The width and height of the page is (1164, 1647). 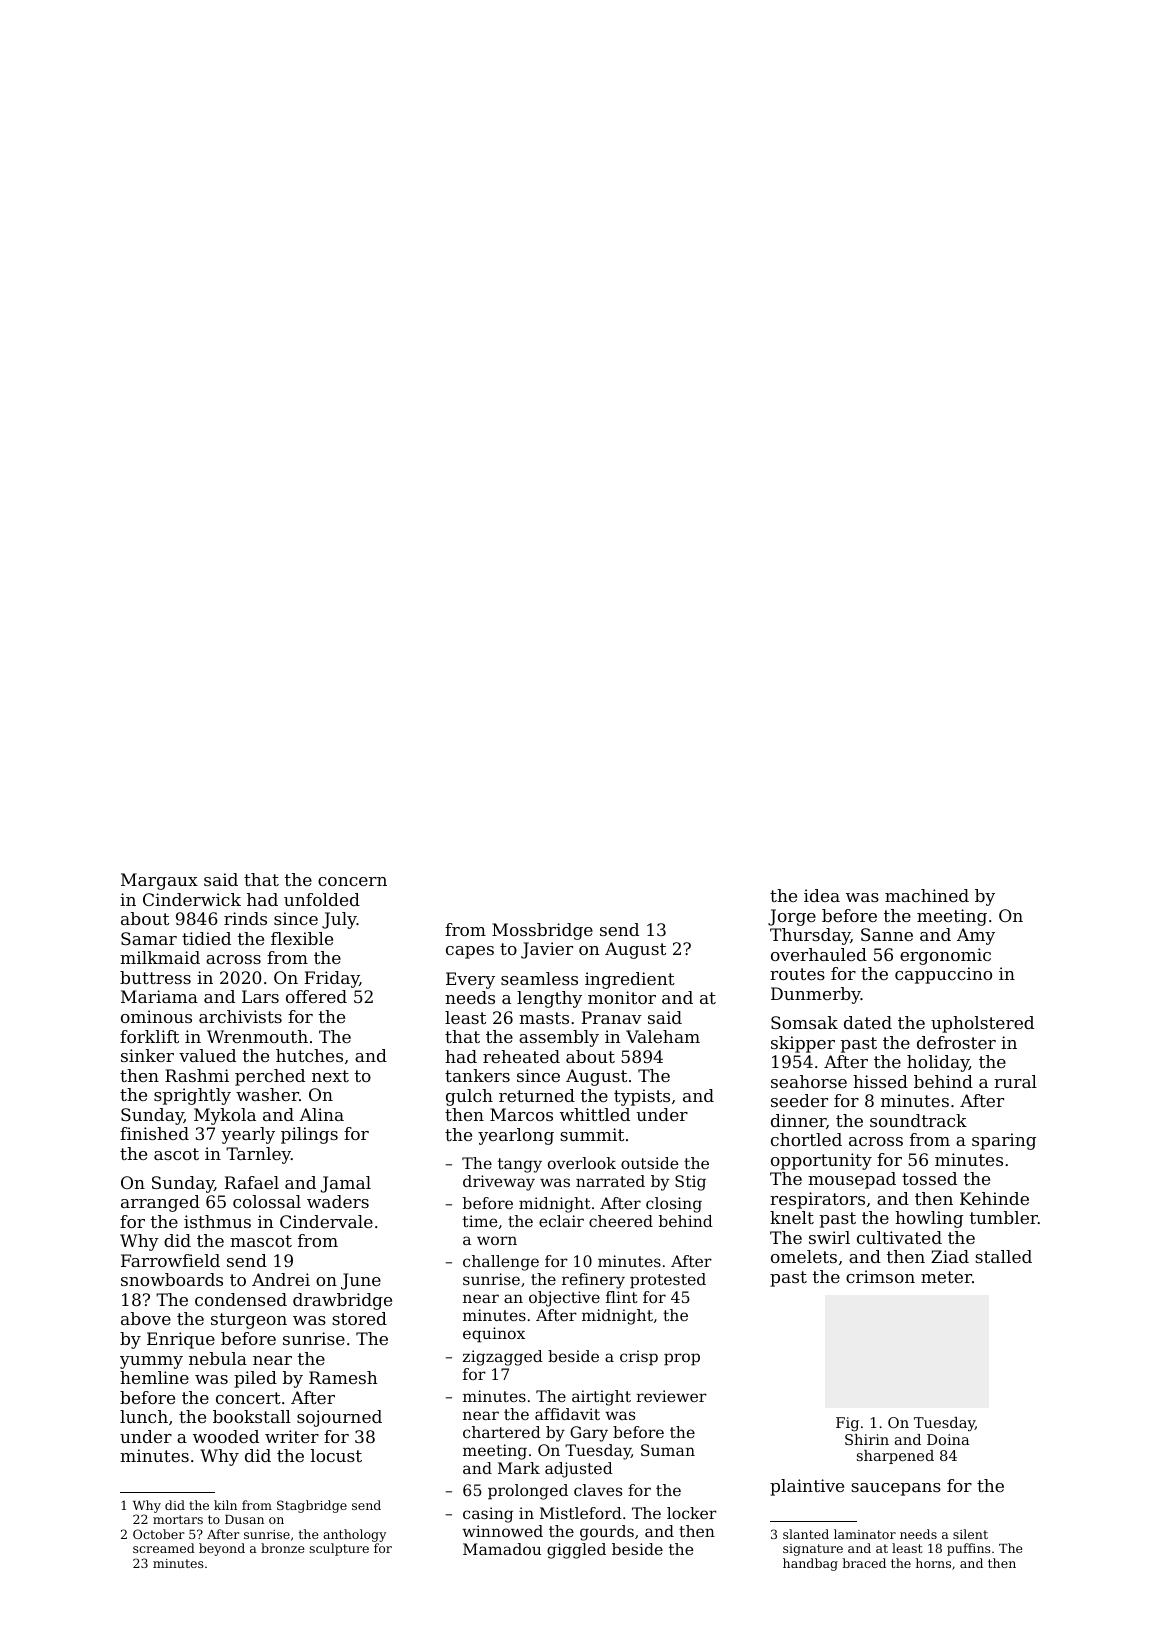 What do you see at coordinates (592, 1134) in the page?
I see `summit` at bounding box center [592, 1134].
